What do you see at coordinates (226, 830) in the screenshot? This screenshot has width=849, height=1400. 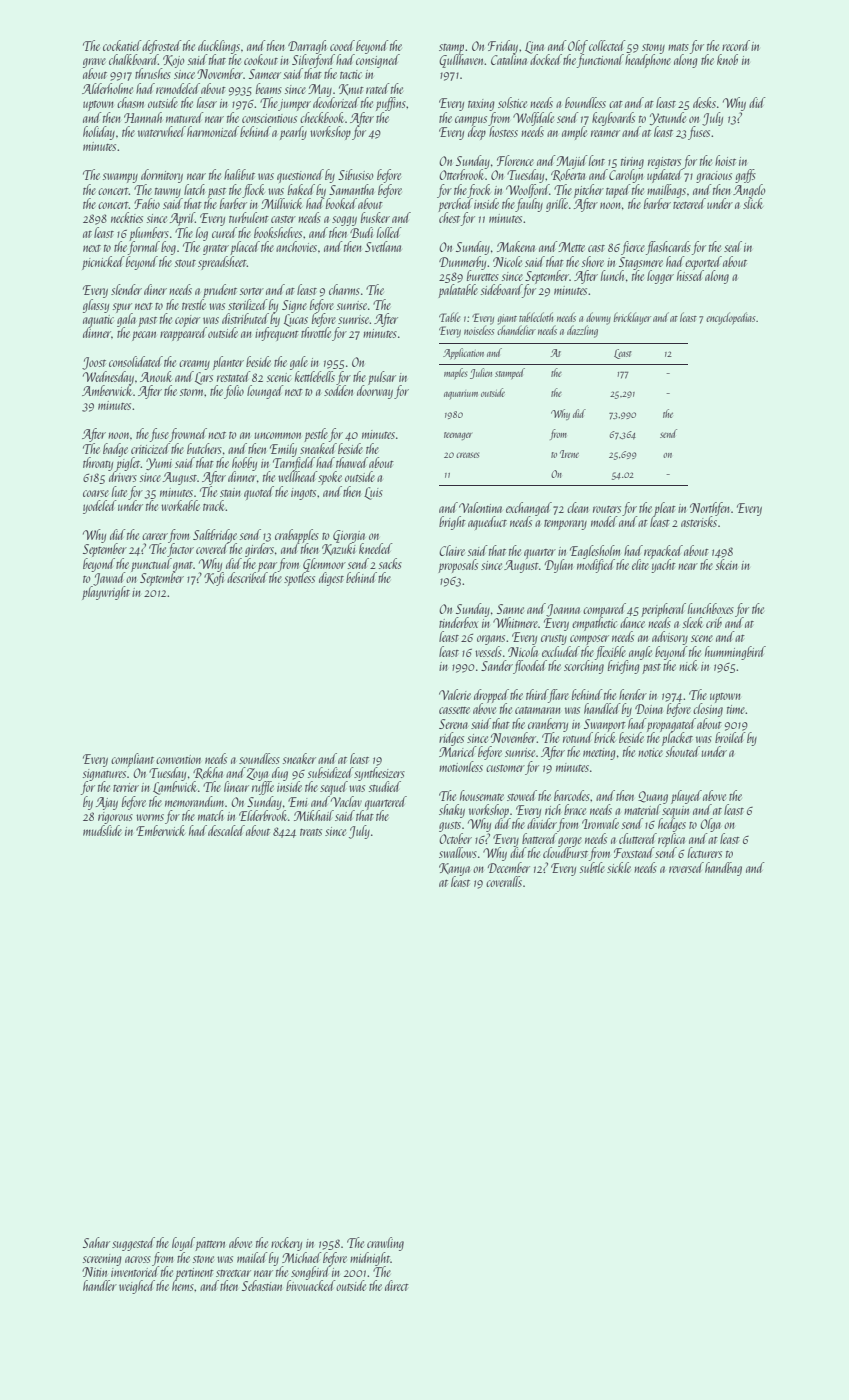 I see `descaled` at bounding box center [226, 830].
